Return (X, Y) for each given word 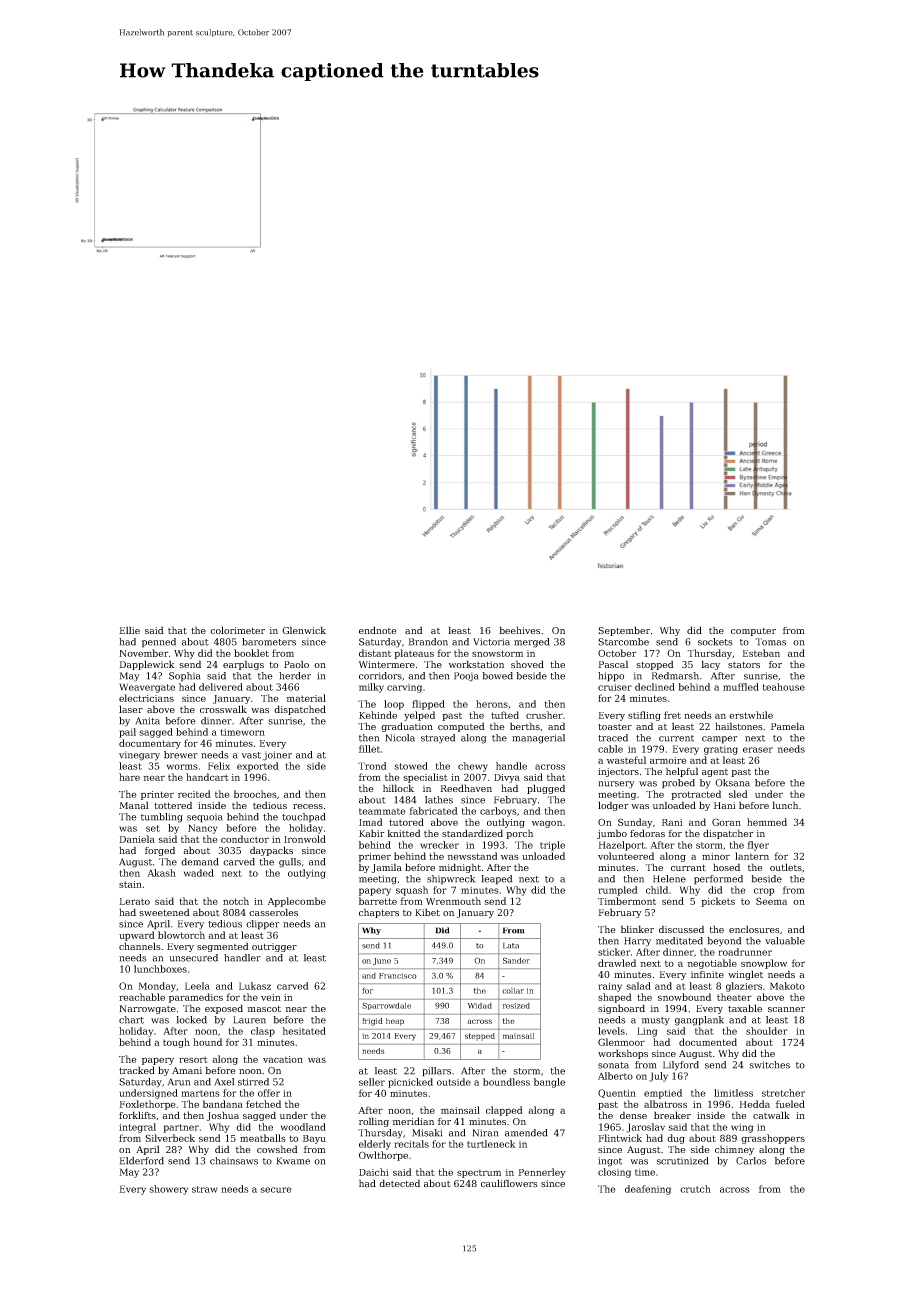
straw (205, 1189)
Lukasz (255, 986)
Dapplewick (147, 665)
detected (399, 1183)
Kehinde (378, 715)
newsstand (472, 856)
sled (738, 794)
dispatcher (728, 834)
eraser (758, 750)
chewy (473, 767)
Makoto (787, 986)
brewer (181, 755)
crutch (695, 1189)
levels (611, 1031)
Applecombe (297, 902)
